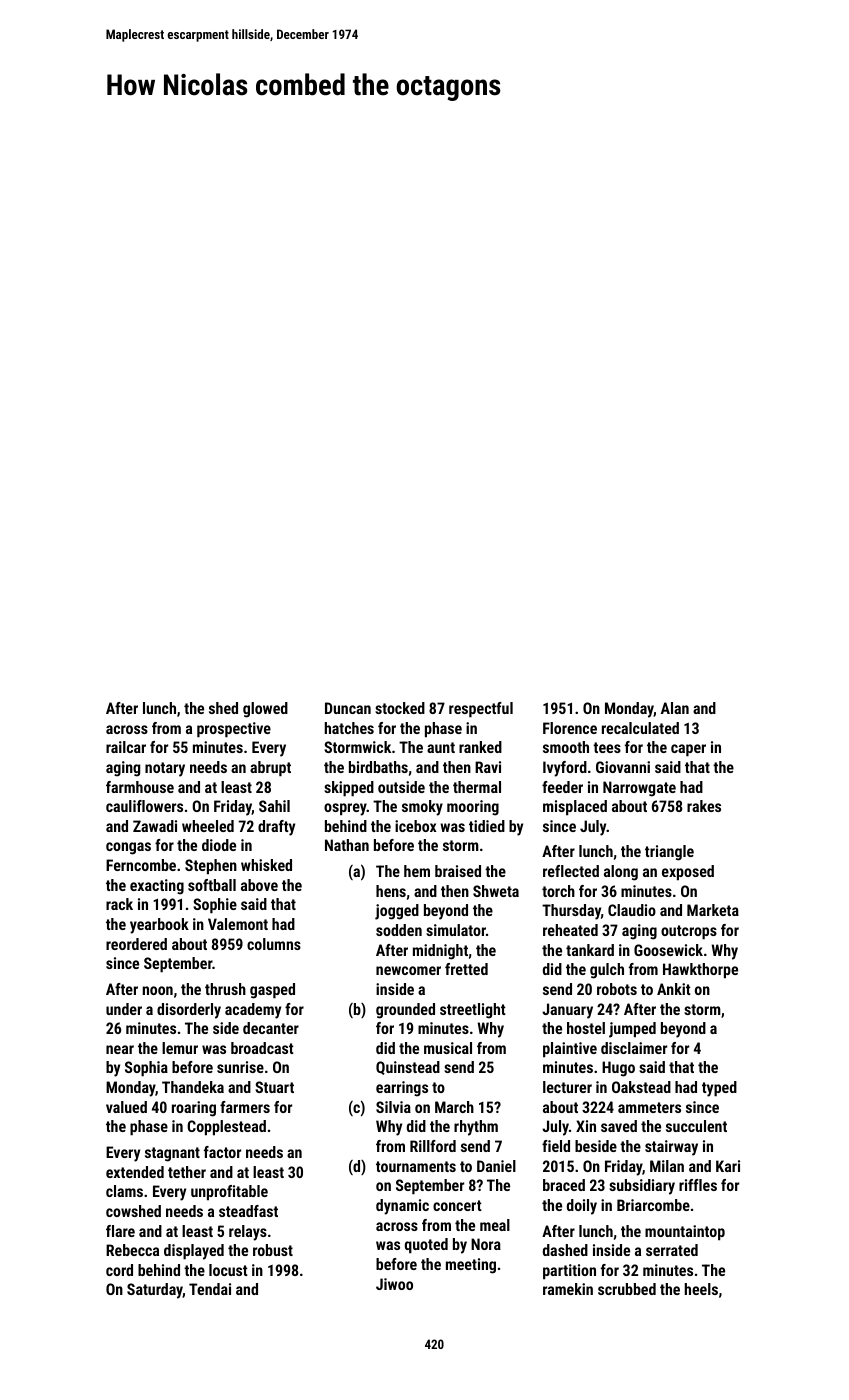  What do you see at coordinates (394, 1284) in the screenshot?
I see `Jiwoo` at bounding box center [394, 1284].
